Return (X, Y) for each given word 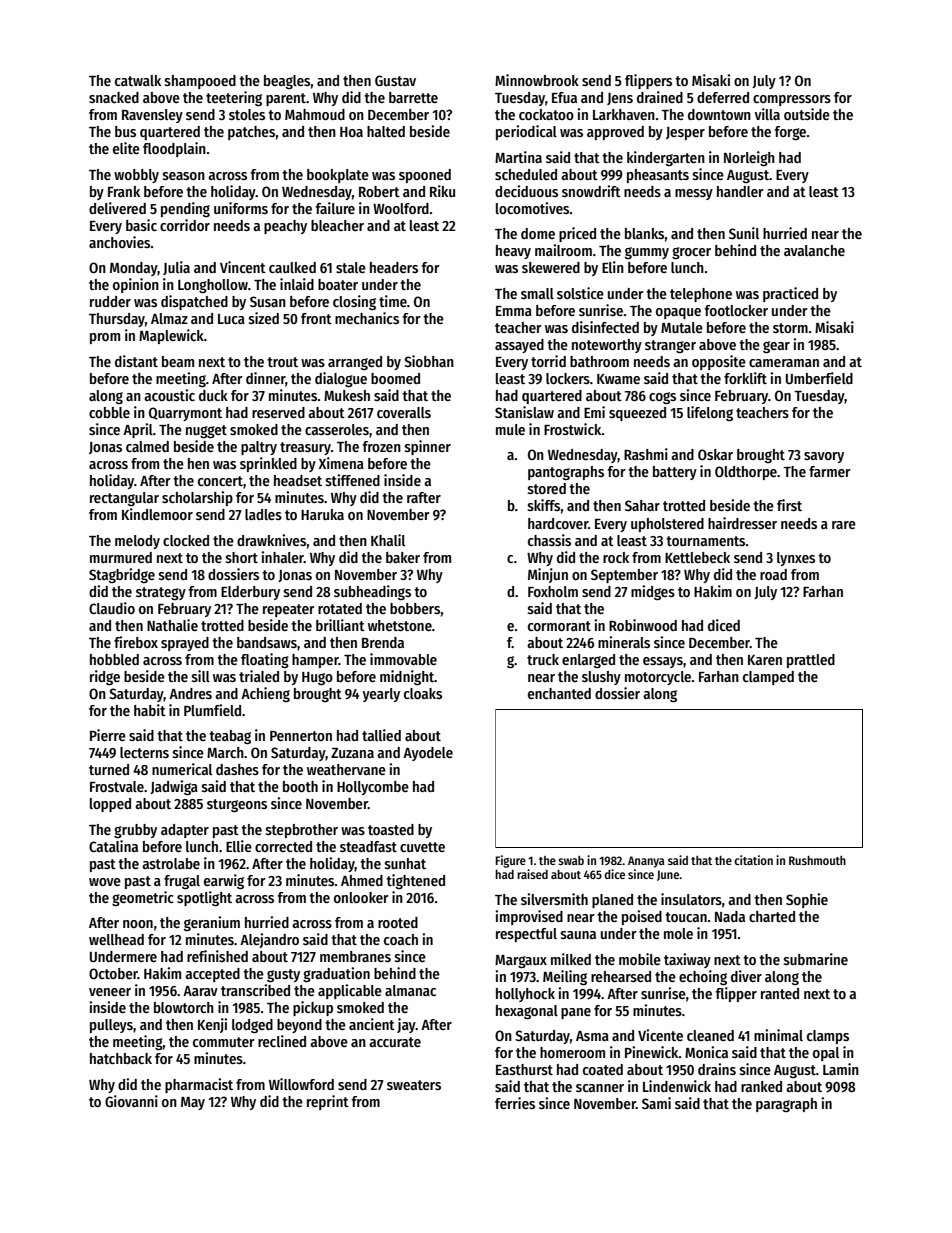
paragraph (786, 1105)
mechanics (367, 318)
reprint (328, 1102)
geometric (143, 898)
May (193, 1103)
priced (577, 234)
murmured (121, 557)
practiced (790, 294)
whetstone (400, 625)
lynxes (796, 559)
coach (401, 939)
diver (746, 976)
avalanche (814, 250)
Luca (231, 319)
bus (125, 131)
